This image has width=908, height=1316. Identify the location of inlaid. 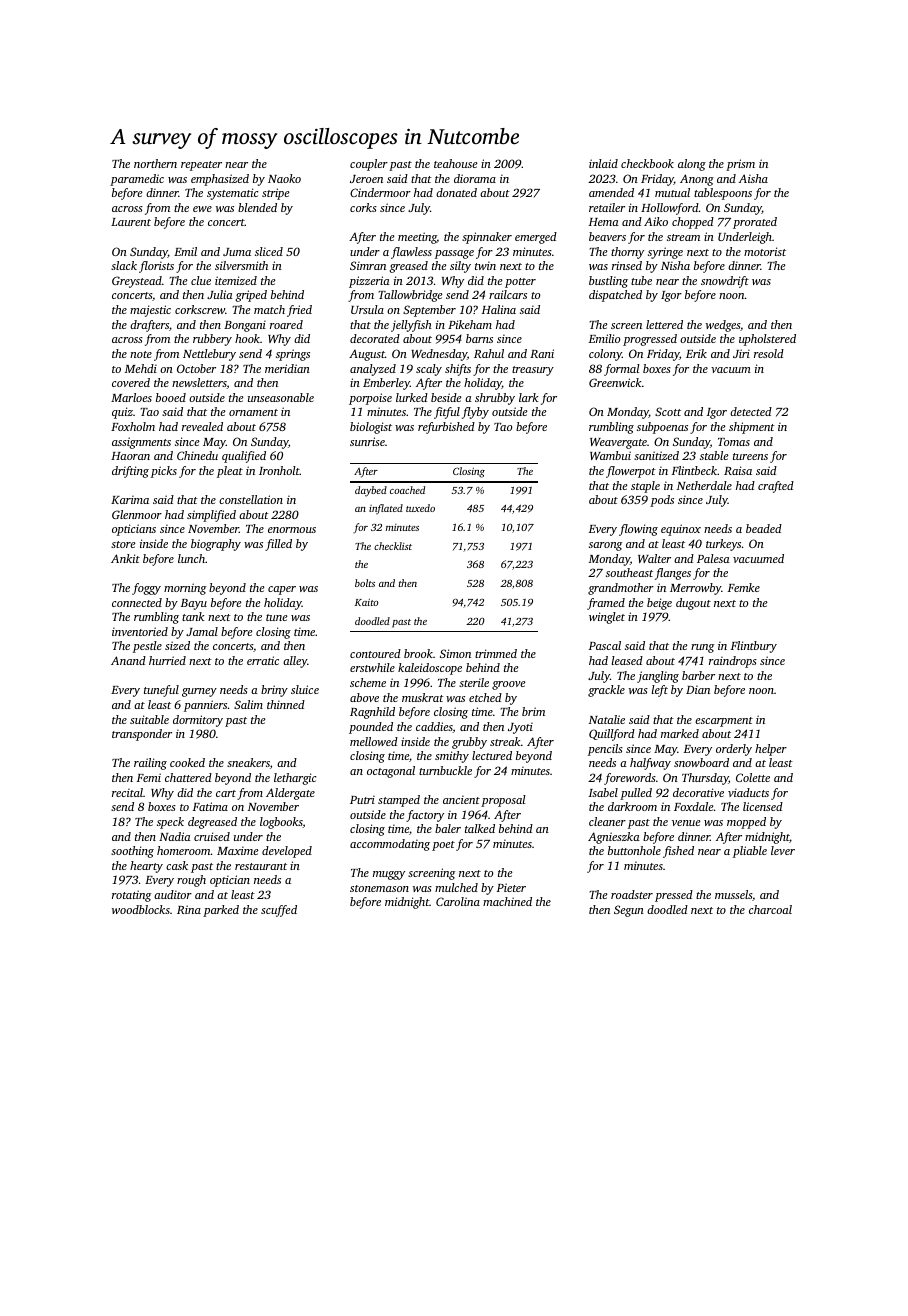
(603, 163).
